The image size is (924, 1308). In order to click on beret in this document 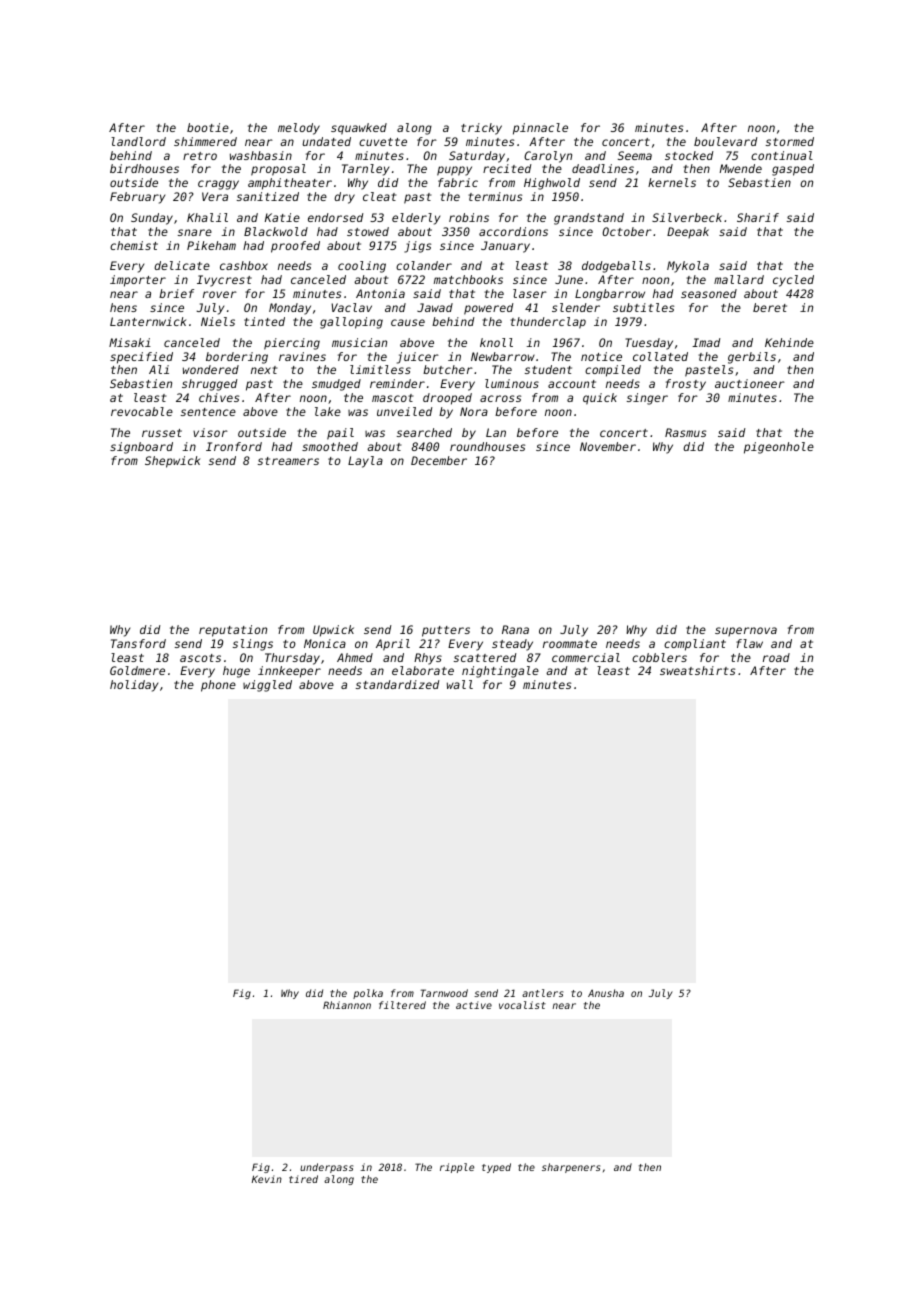, I will do `click(770, 307)`.
